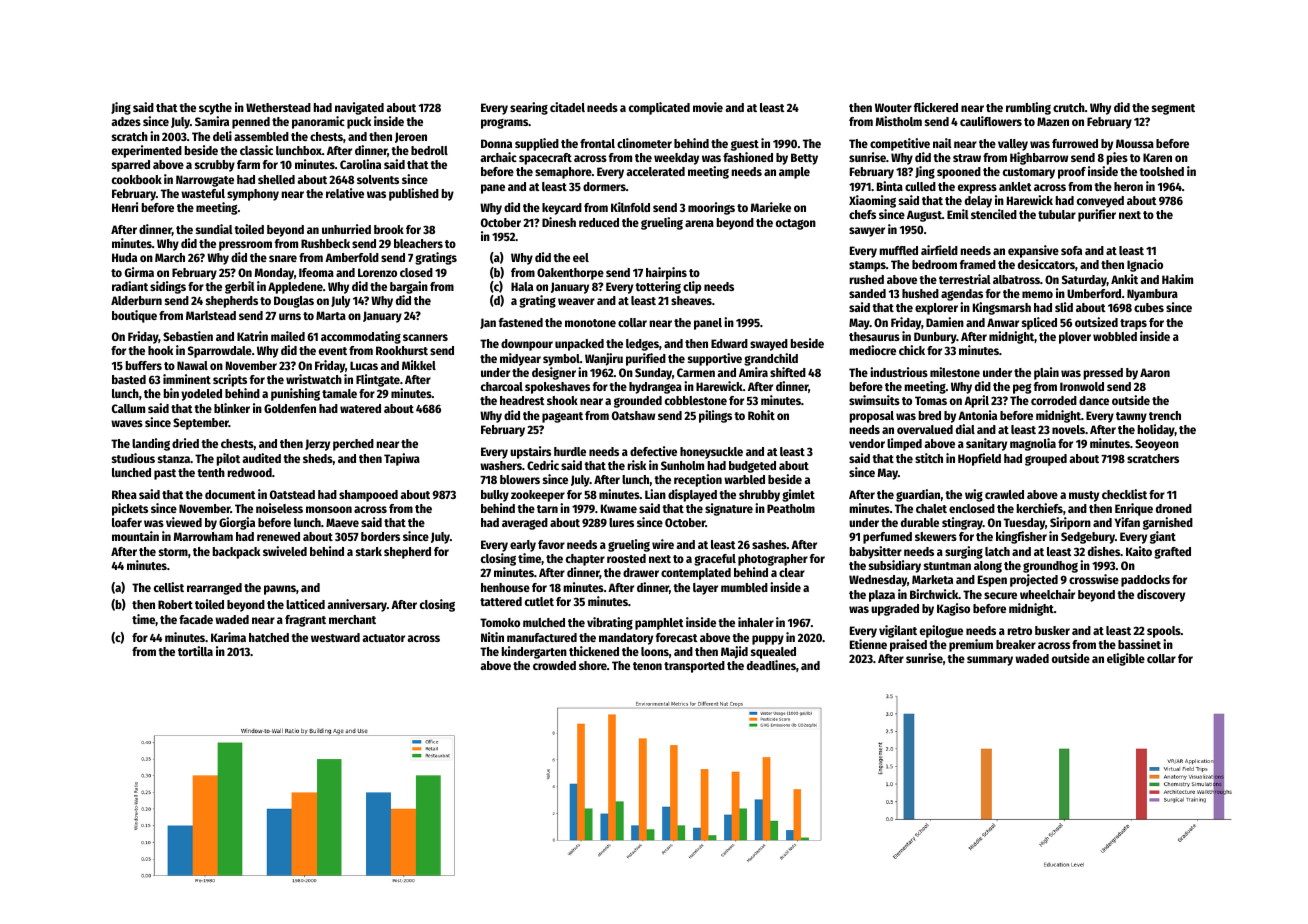 The image size is (1308, 924). Describe the element at coordinates (195, 651) in the screenshot. I see `tortilla` at that location.
